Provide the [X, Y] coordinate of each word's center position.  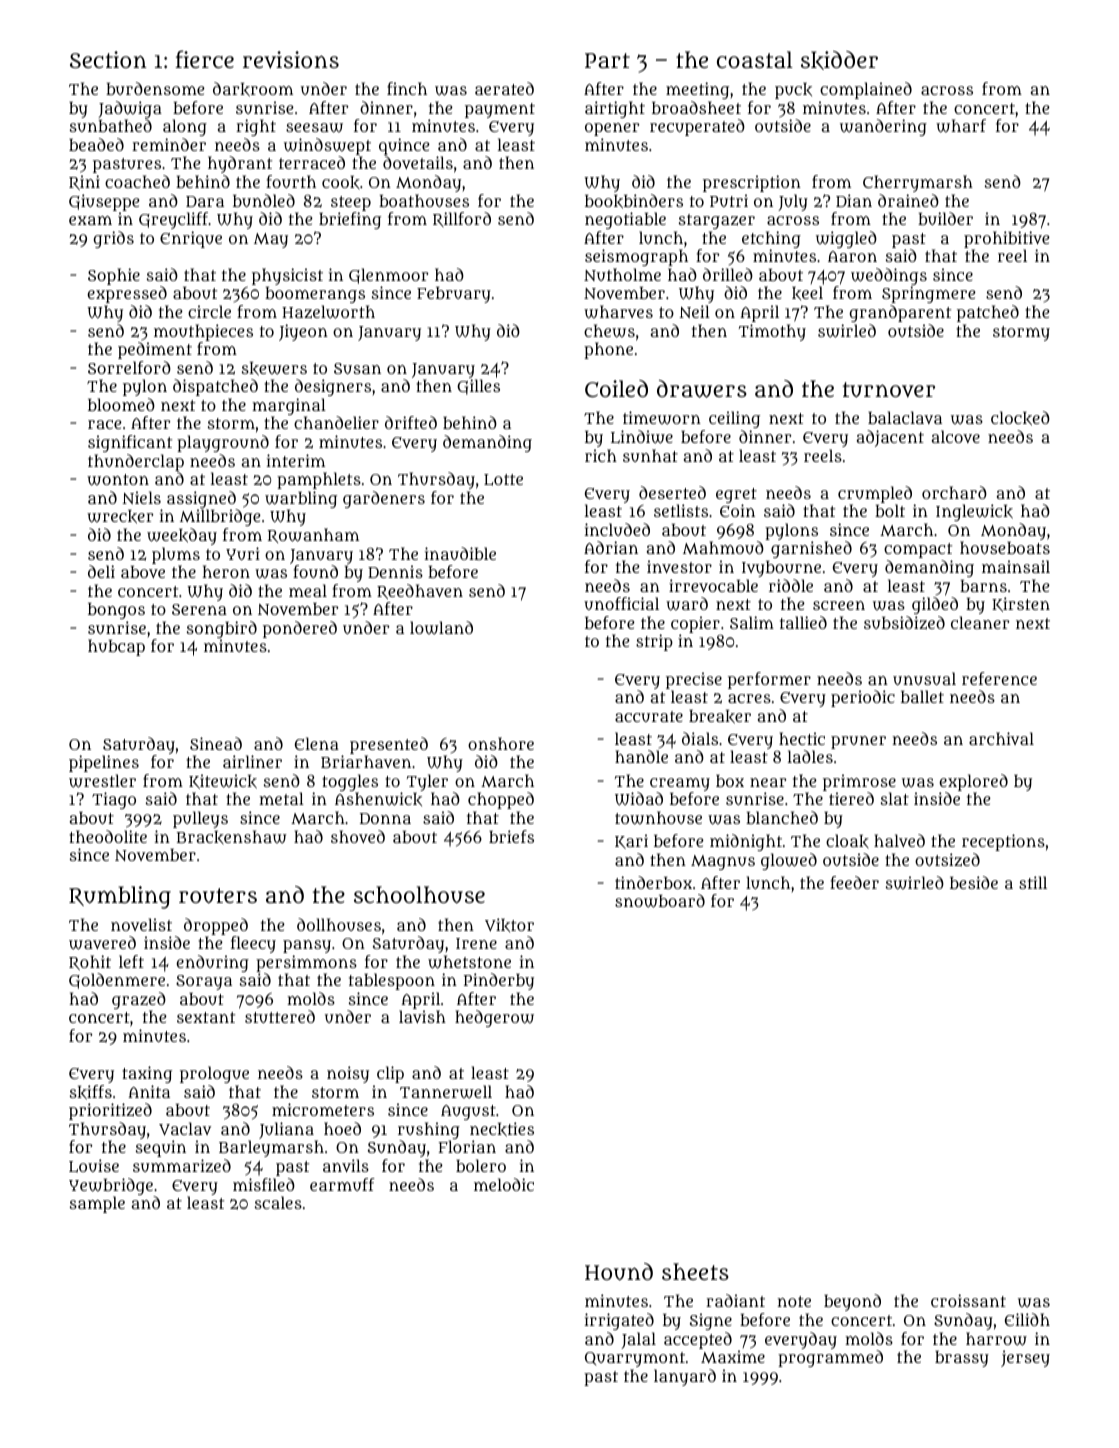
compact [918, 550]
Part [607, 60]
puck [793, 91]
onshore [501, 743]
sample [97, 1204]
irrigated [619, 1321]
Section [108, 59]
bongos [116, 611]
